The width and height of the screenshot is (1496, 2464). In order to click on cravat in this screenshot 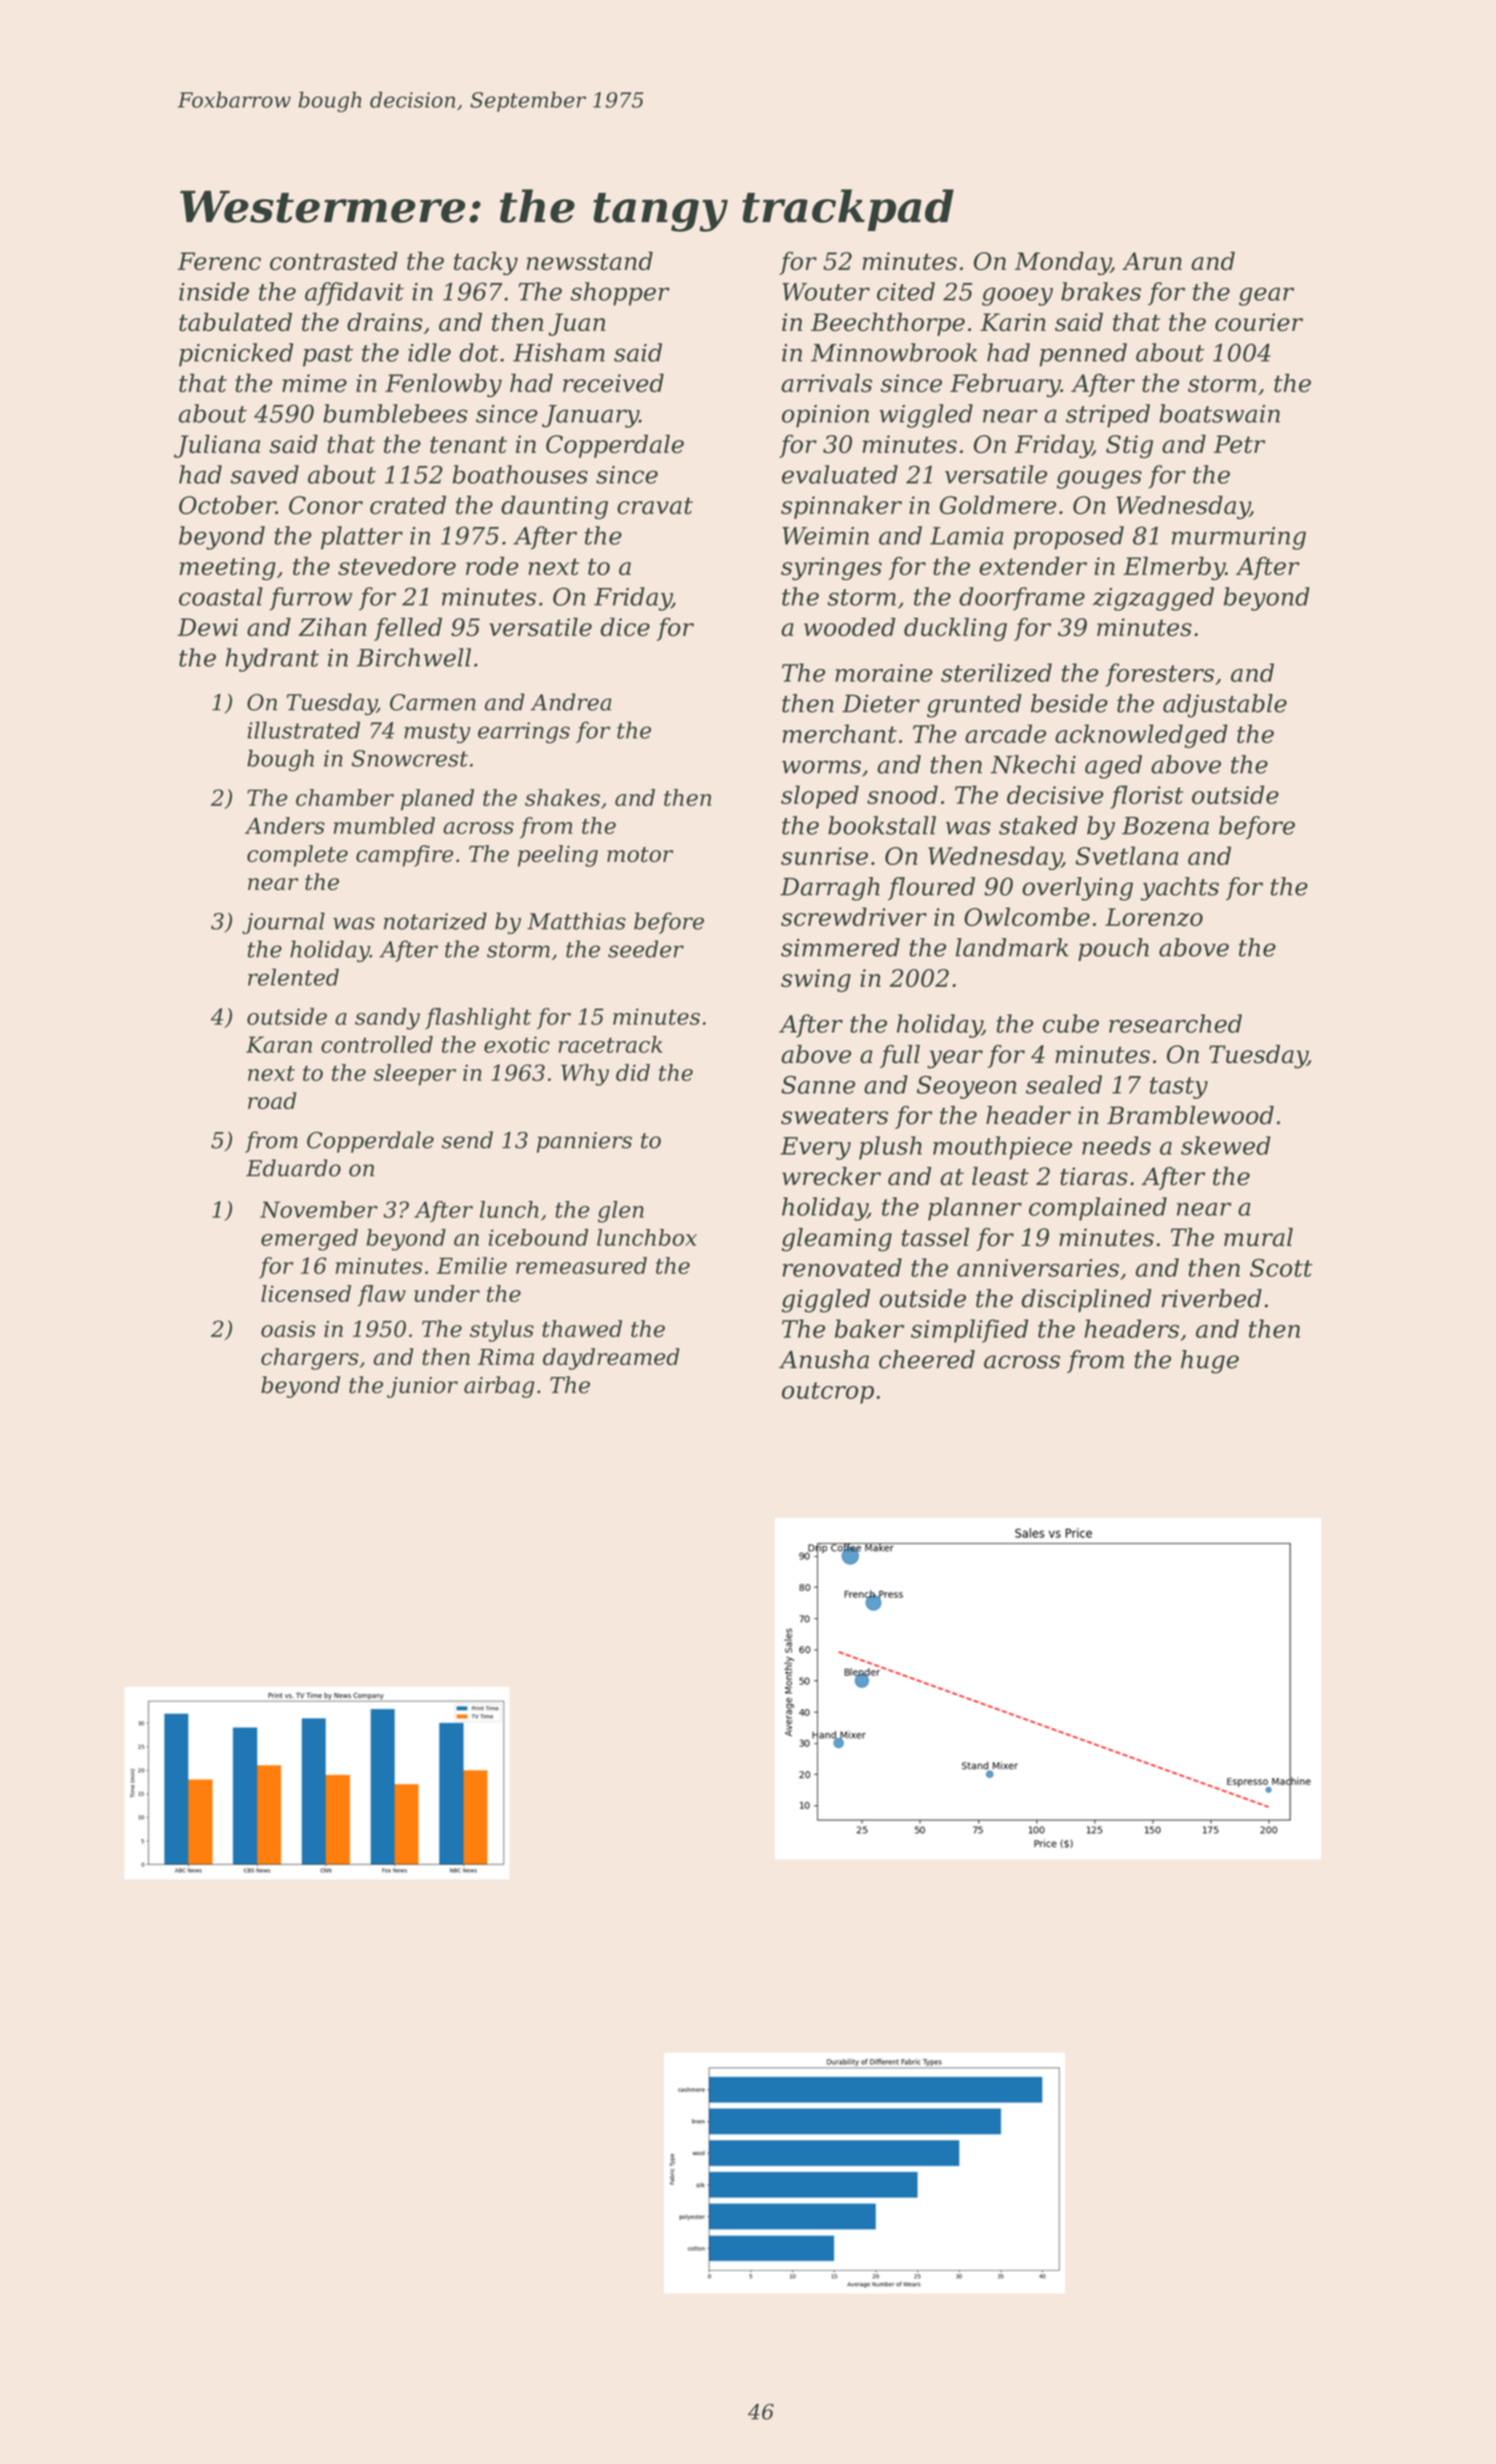, I will do `click(655, 506)`.
